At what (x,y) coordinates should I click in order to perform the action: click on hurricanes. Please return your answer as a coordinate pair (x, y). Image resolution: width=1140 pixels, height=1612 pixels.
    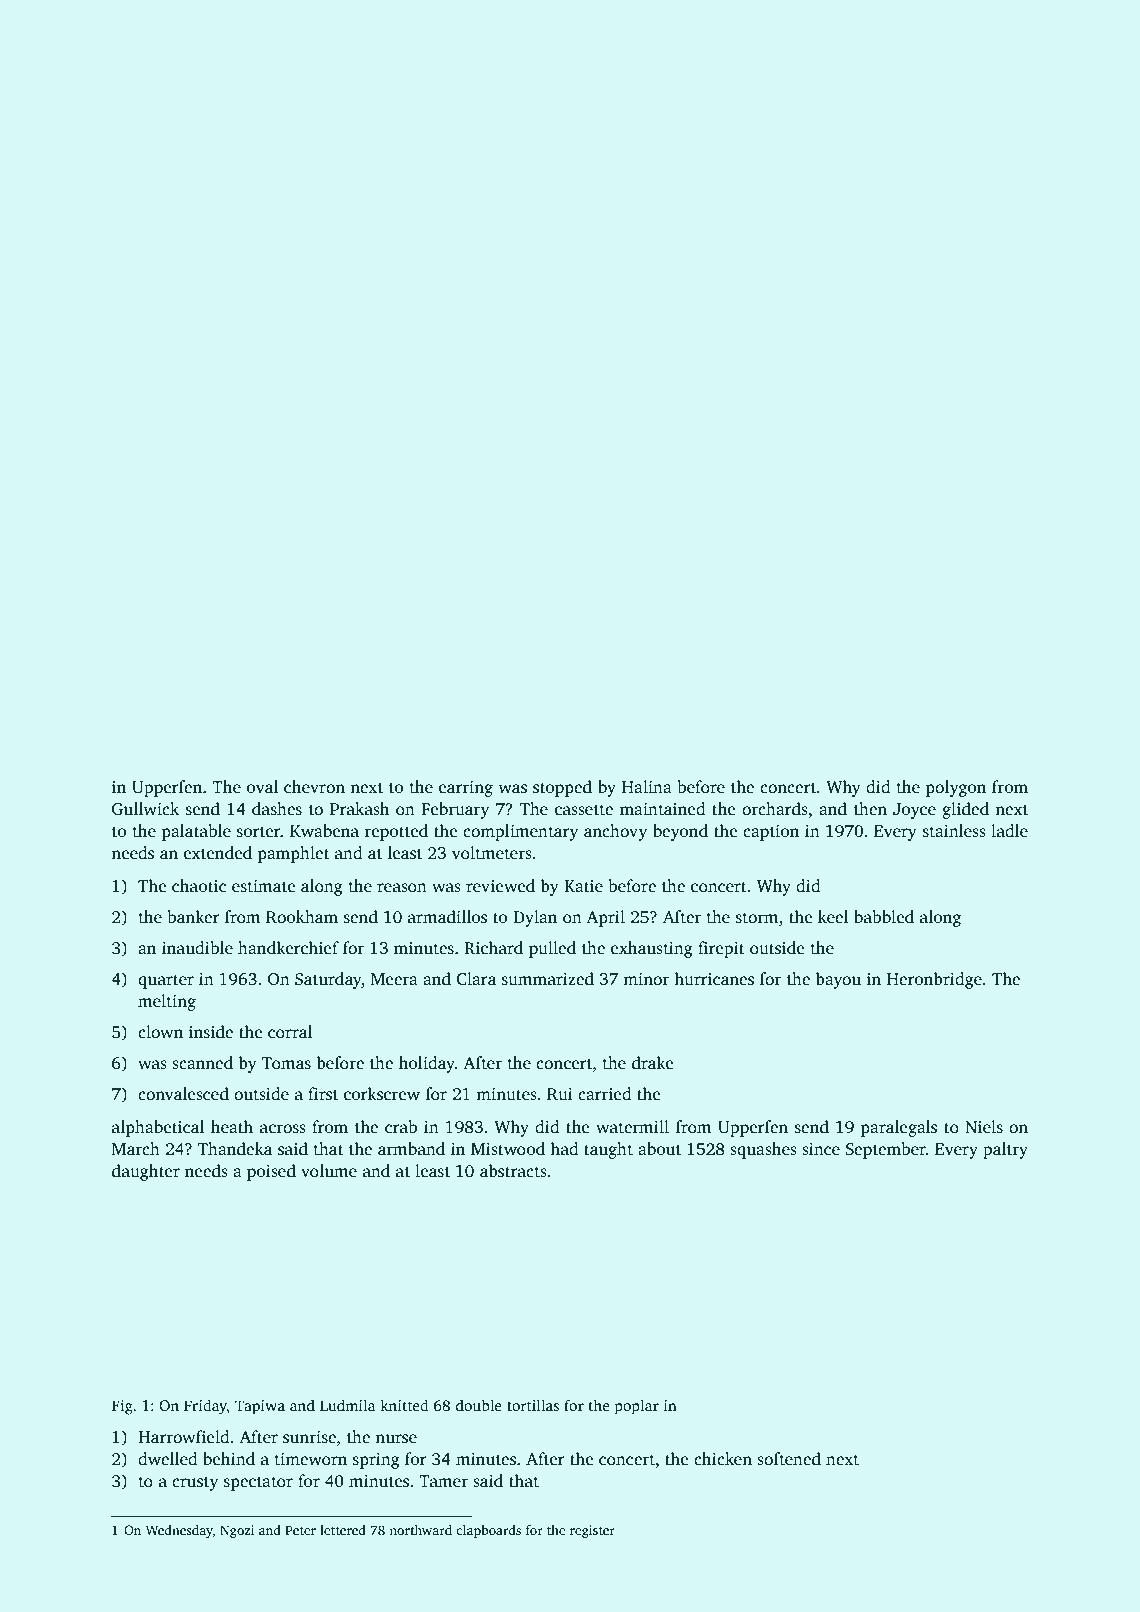
    Looking at the image, I should click on (714, 979).
